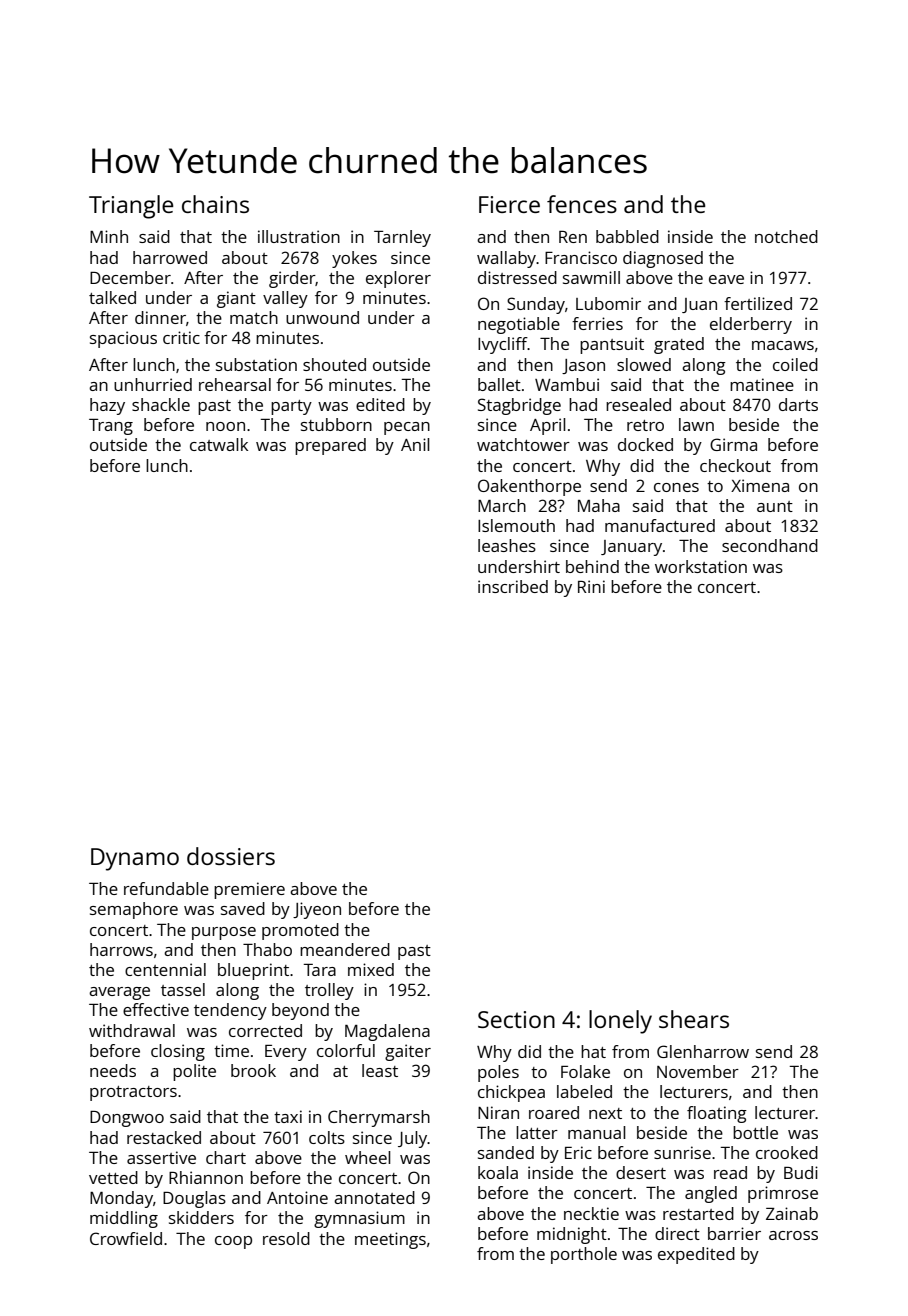 The height and width of the screenshot is (1316, 908). What do you see at coordinates (762, 384) in the screenshot?
I see `matinee` at bounding box center [762, 384].
